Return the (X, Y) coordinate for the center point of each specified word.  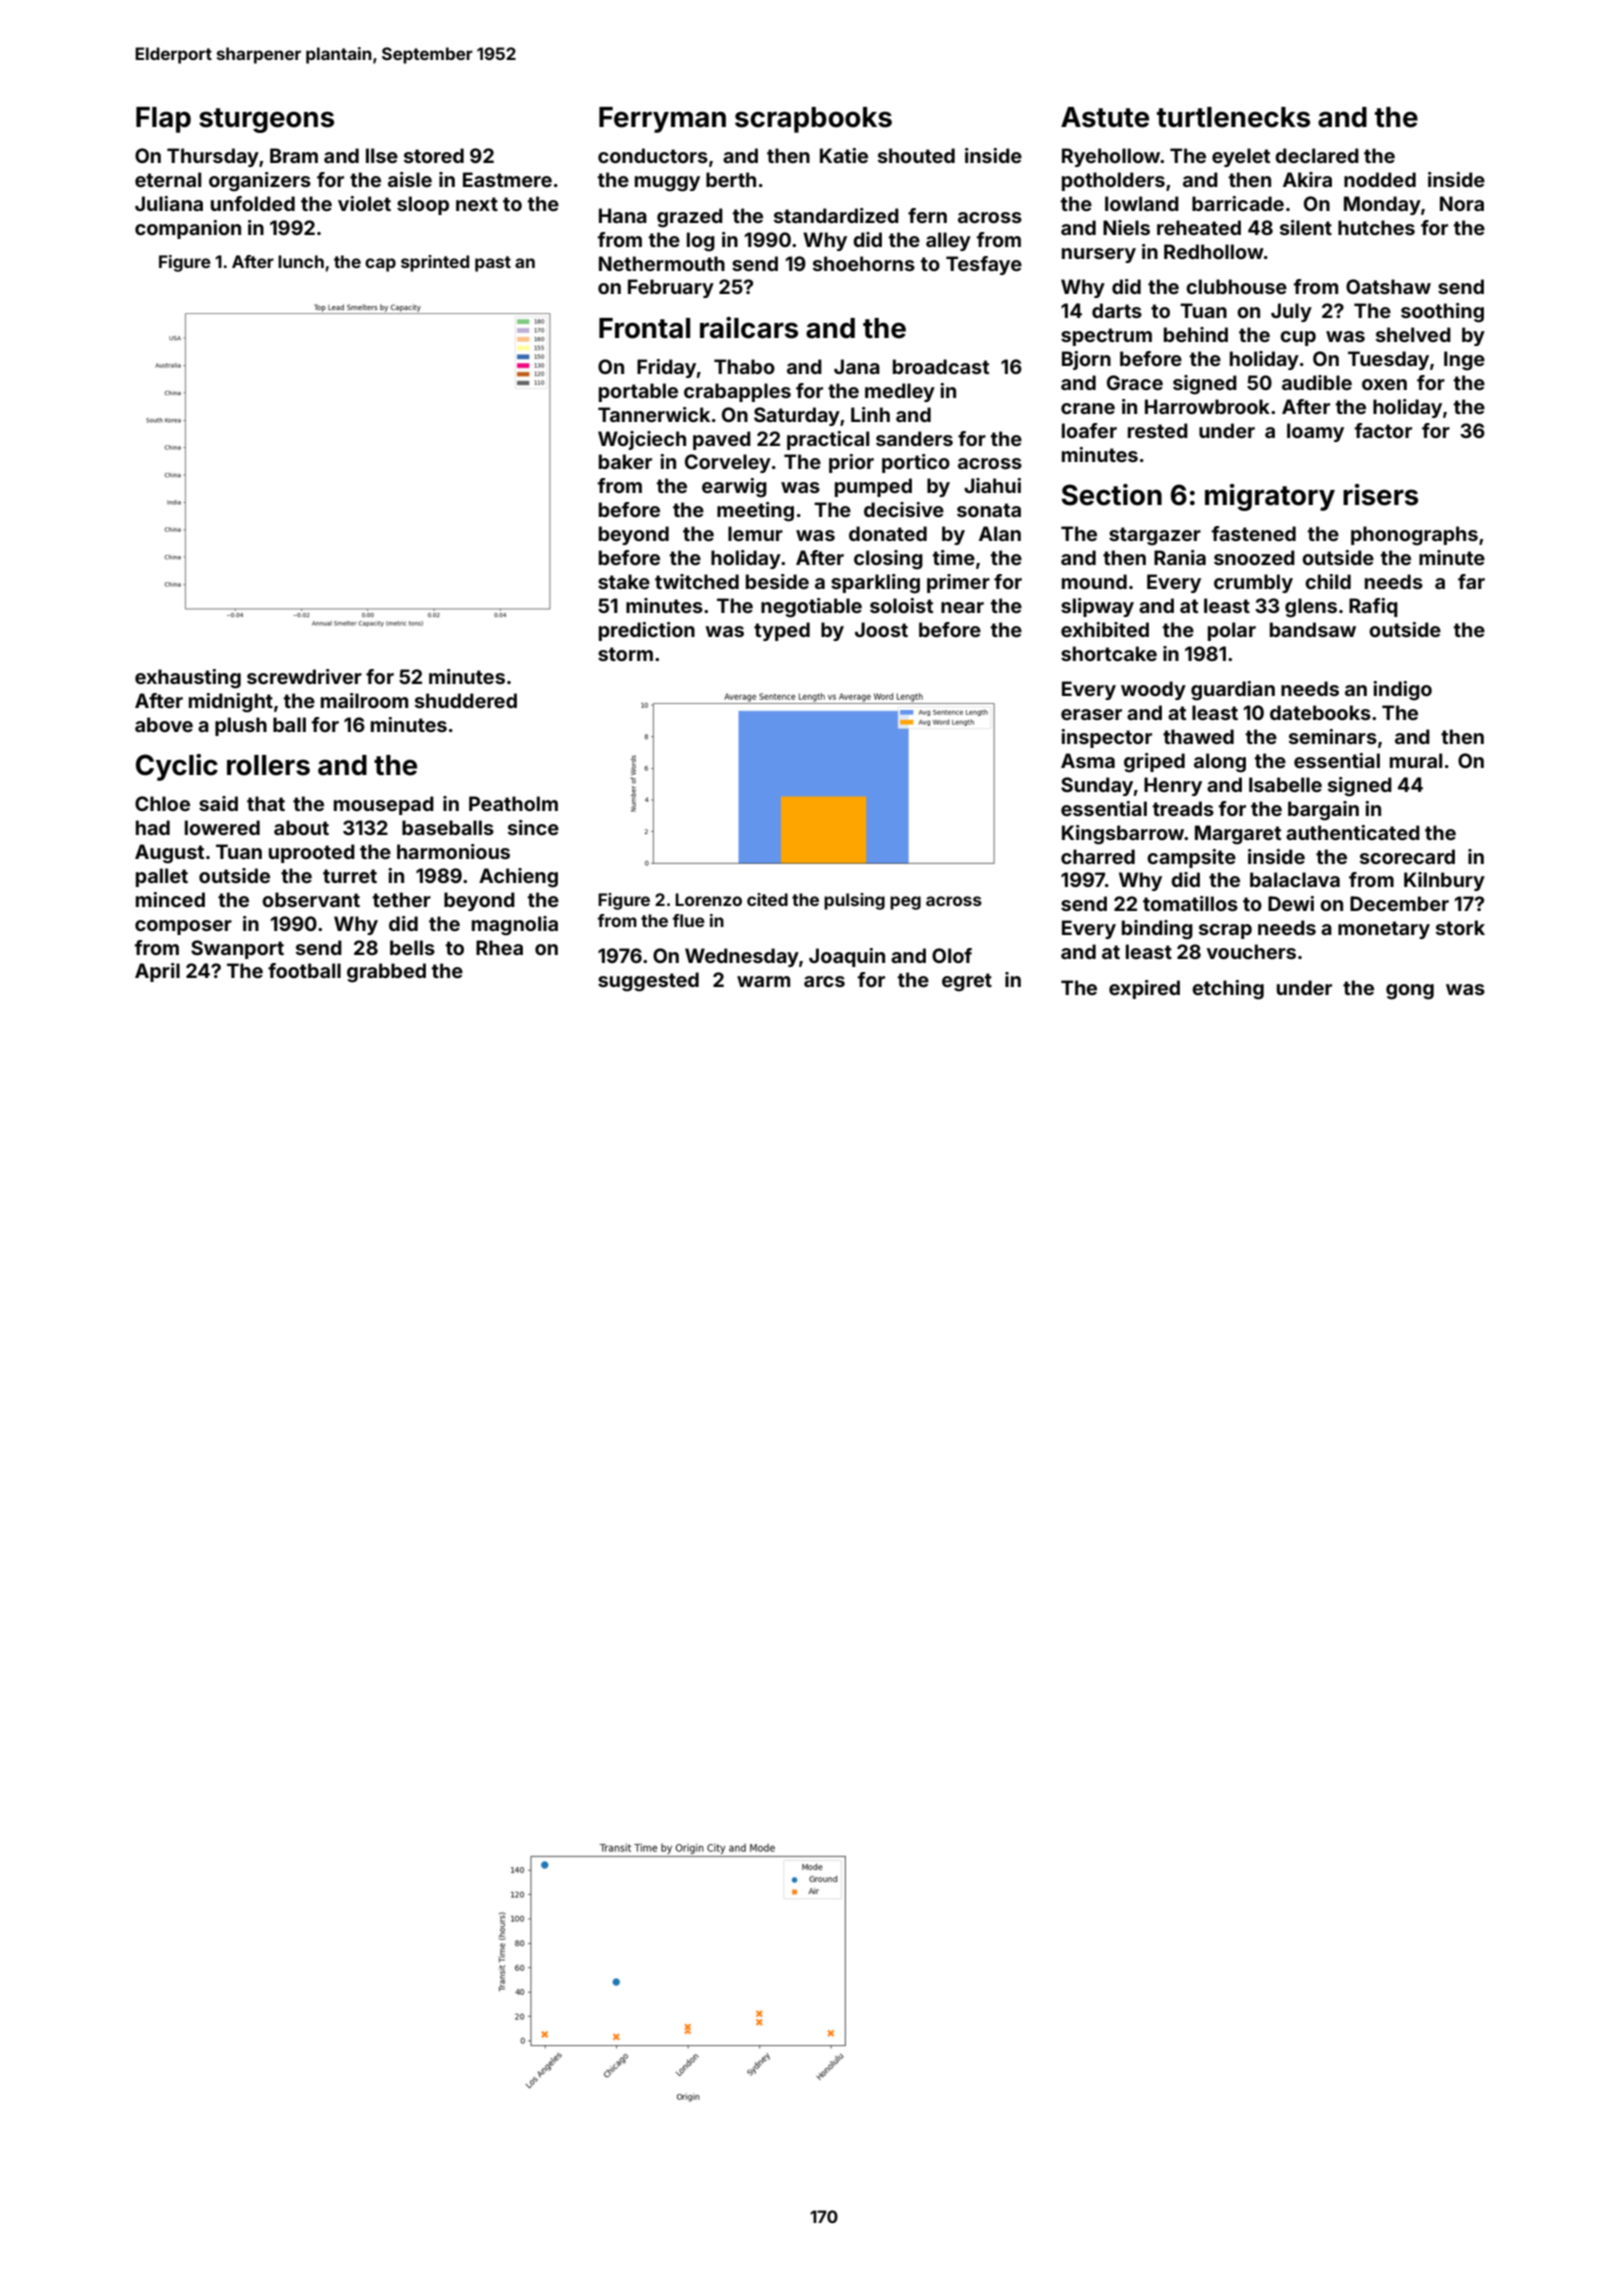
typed (782, 631)
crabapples (737, 392)
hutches (1376, 227)
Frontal (644, 328)
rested (1158, 430)
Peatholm (513, 803)
